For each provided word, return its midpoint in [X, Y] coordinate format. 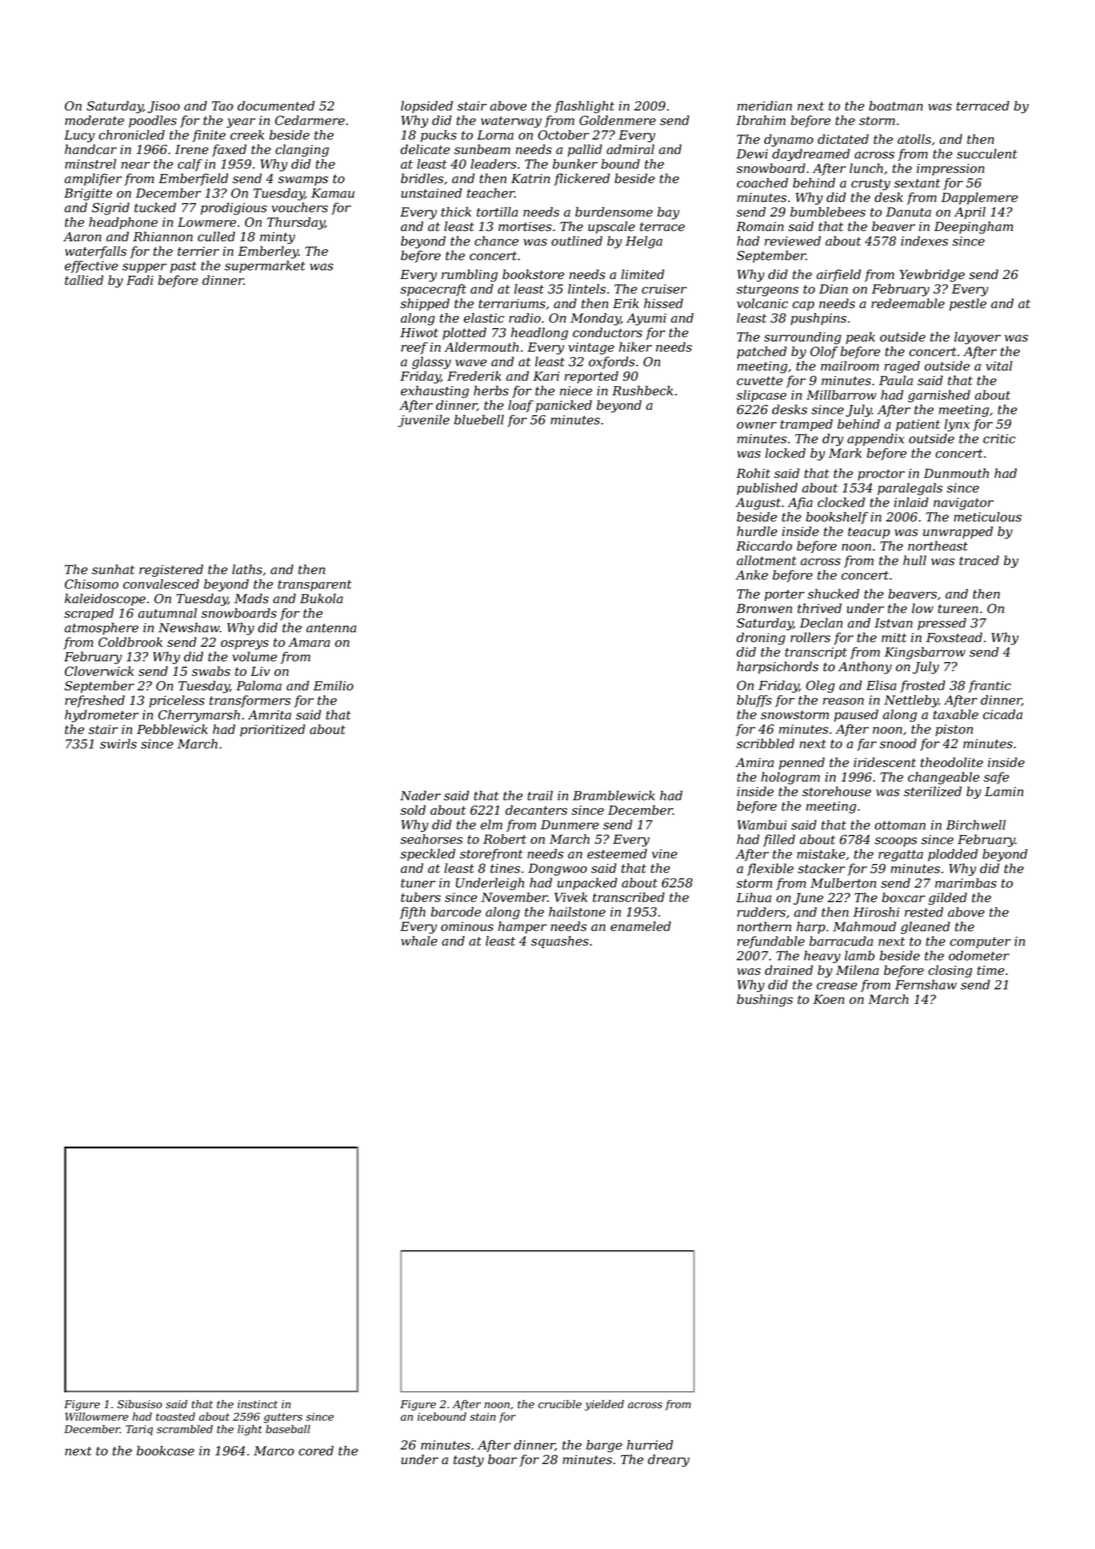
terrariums [512, 304]
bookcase [165, 1451]
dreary [669, 1460]
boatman [896, 106]
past [183, 267]
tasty [468, 1461]
